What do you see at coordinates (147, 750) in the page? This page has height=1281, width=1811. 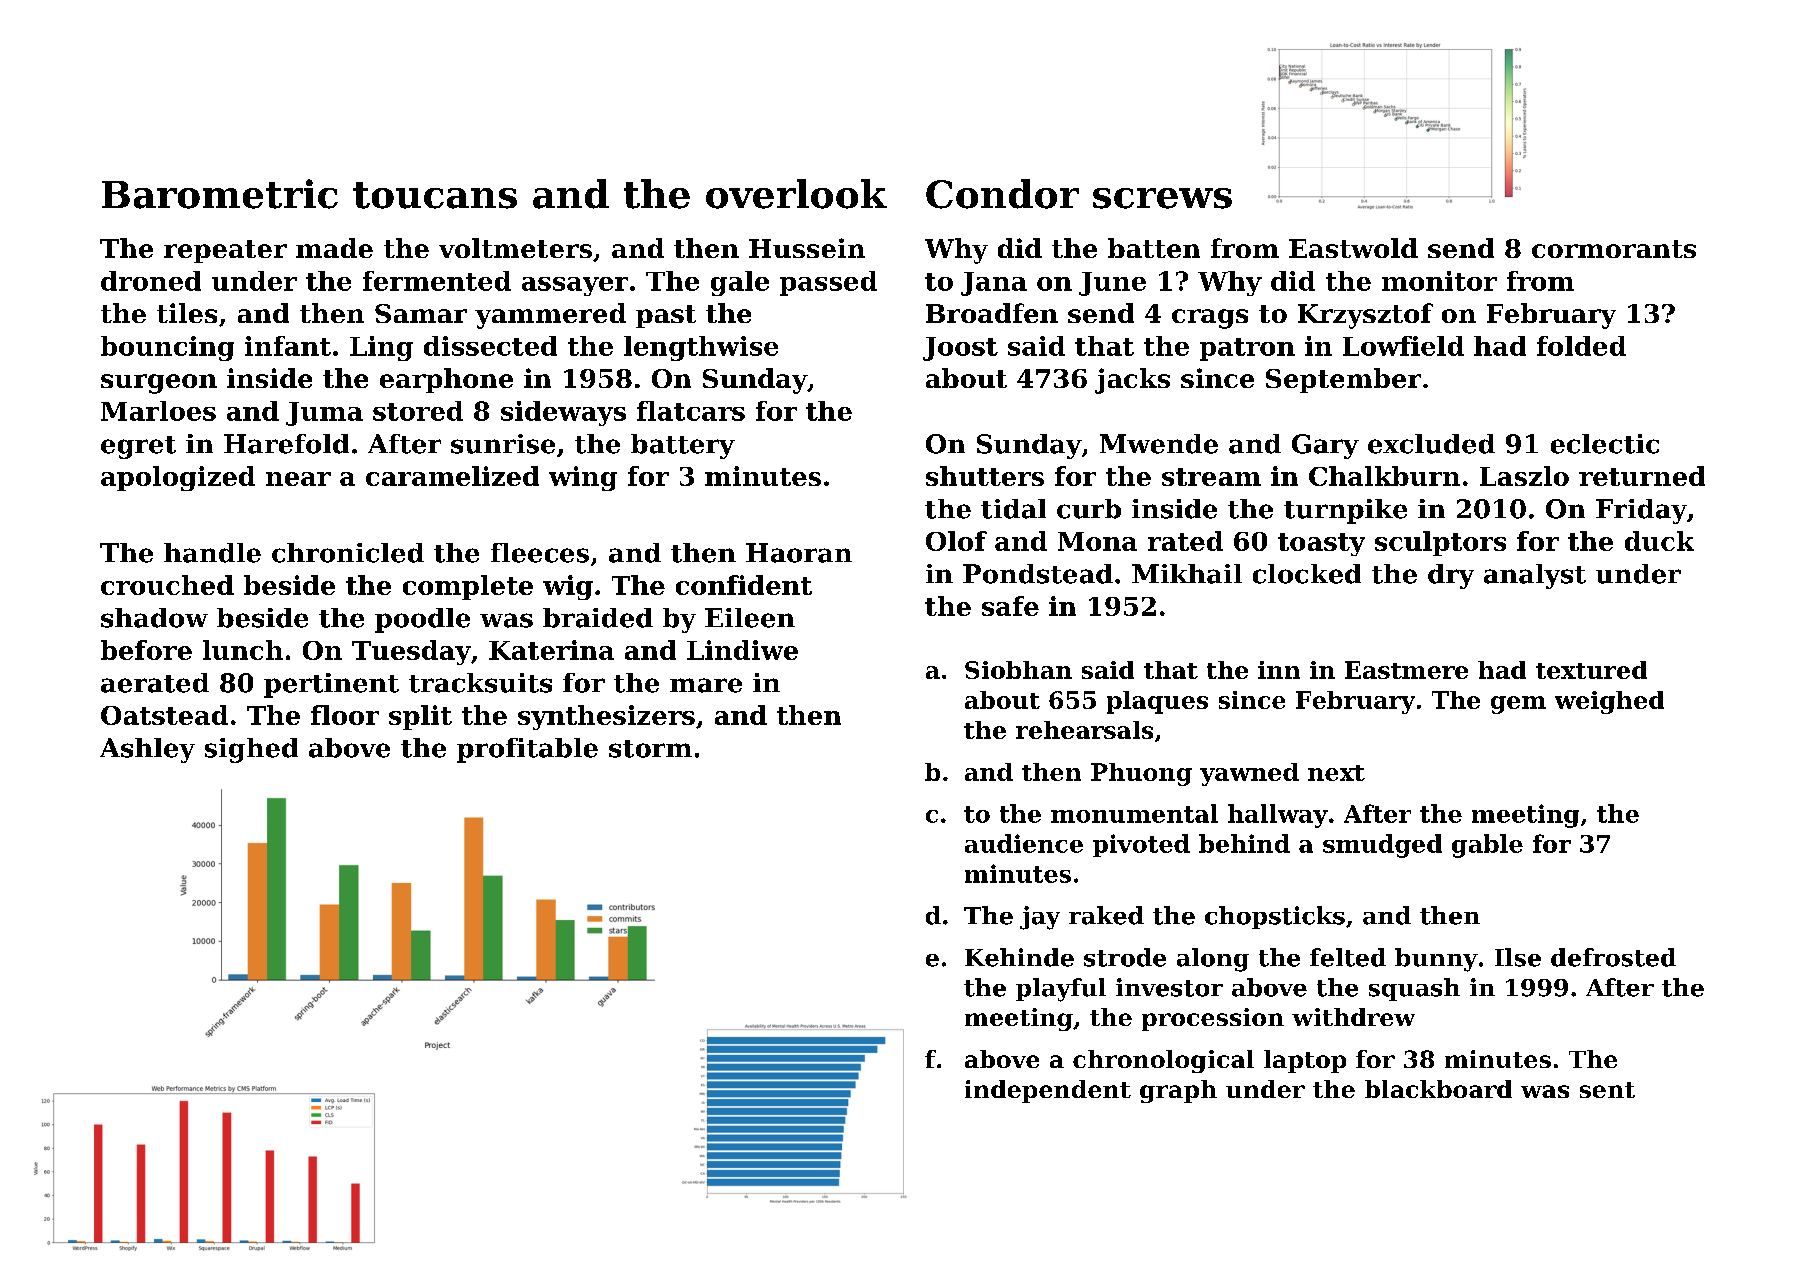 I see `Ashley` at bounding box center [147, 750].
